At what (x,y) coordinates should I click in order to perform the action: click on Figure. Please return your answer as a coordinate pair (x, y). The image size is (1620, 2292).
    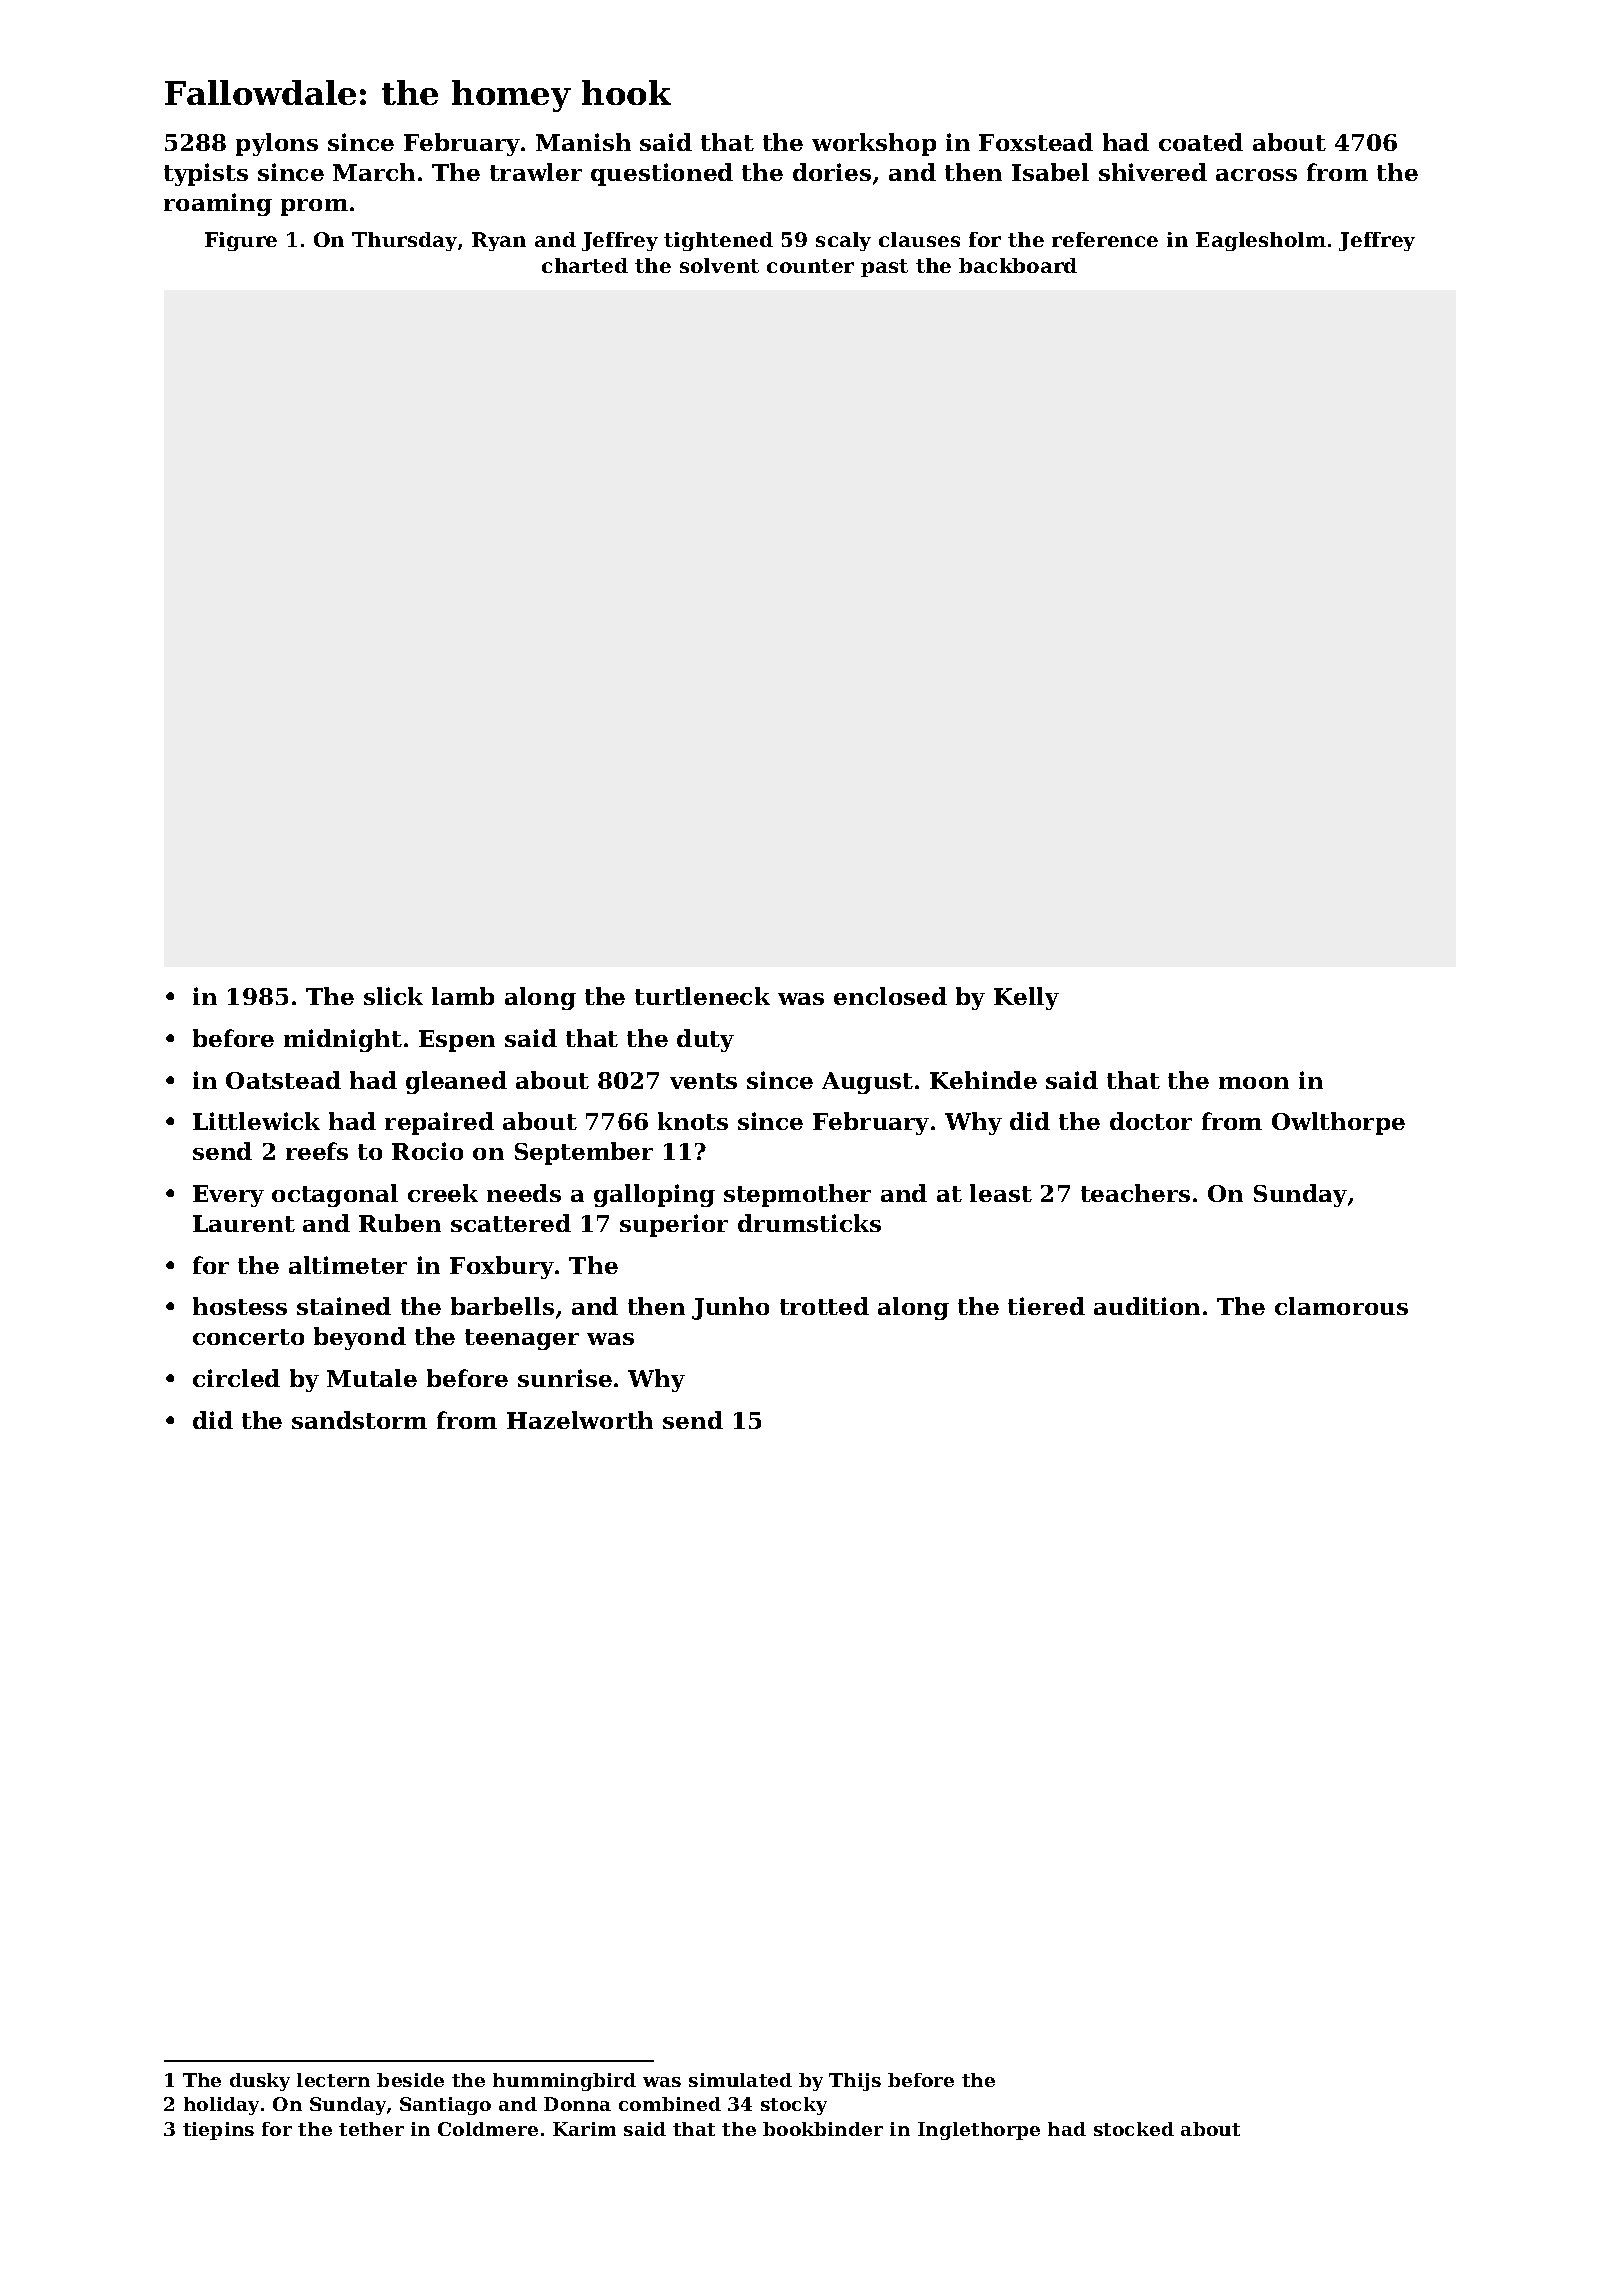
    Looking at the image, I should click on (241, 241).
